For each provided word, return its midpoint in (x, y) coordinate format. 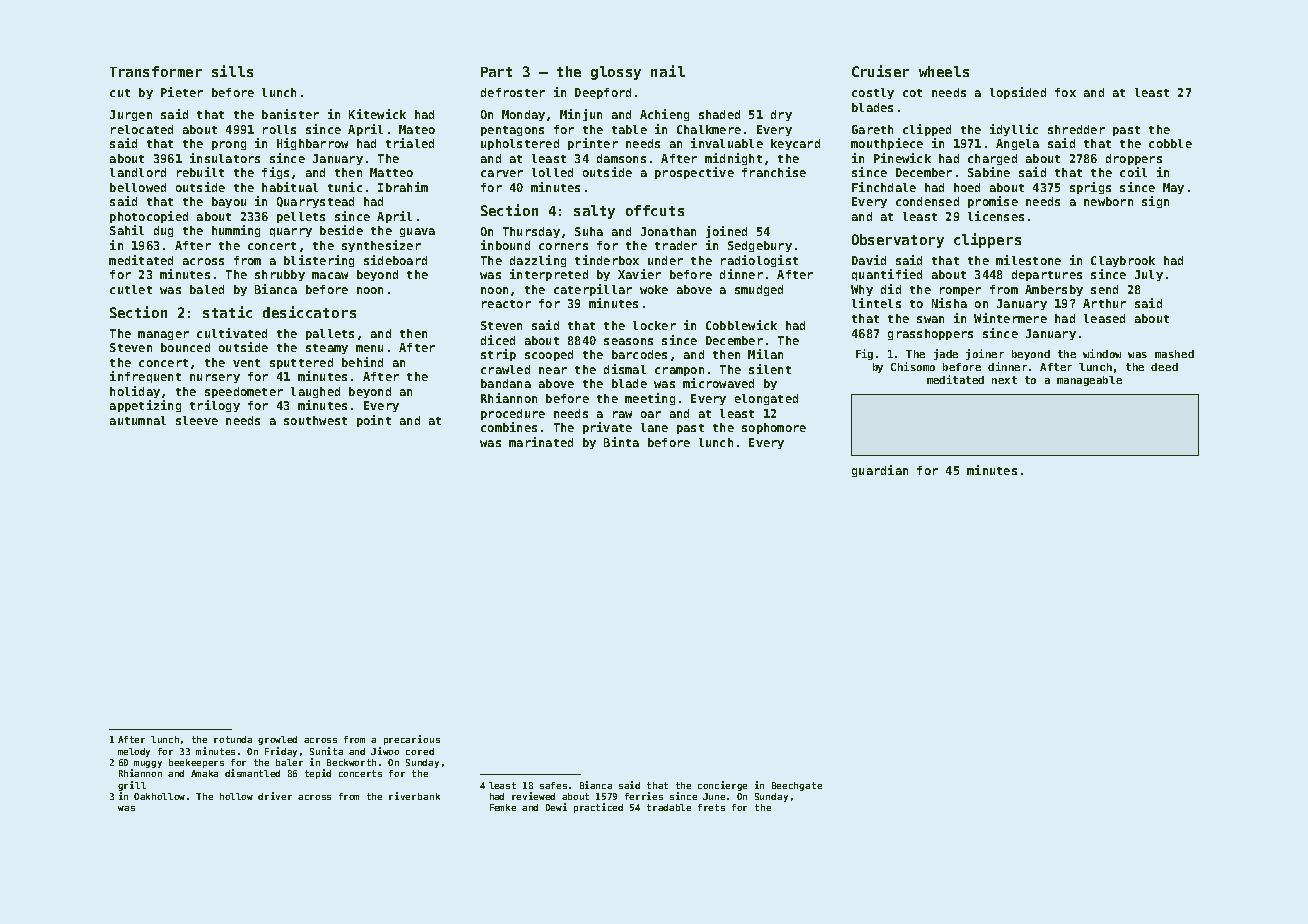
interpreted (549, 275)
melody (134, 752)
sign (1155, 202)
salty (594, 212)
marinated (541, 442)
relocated (142, 129)
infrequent (145, 377)
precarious (412, 740)
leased (1104, 318)
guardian (880, 471)
